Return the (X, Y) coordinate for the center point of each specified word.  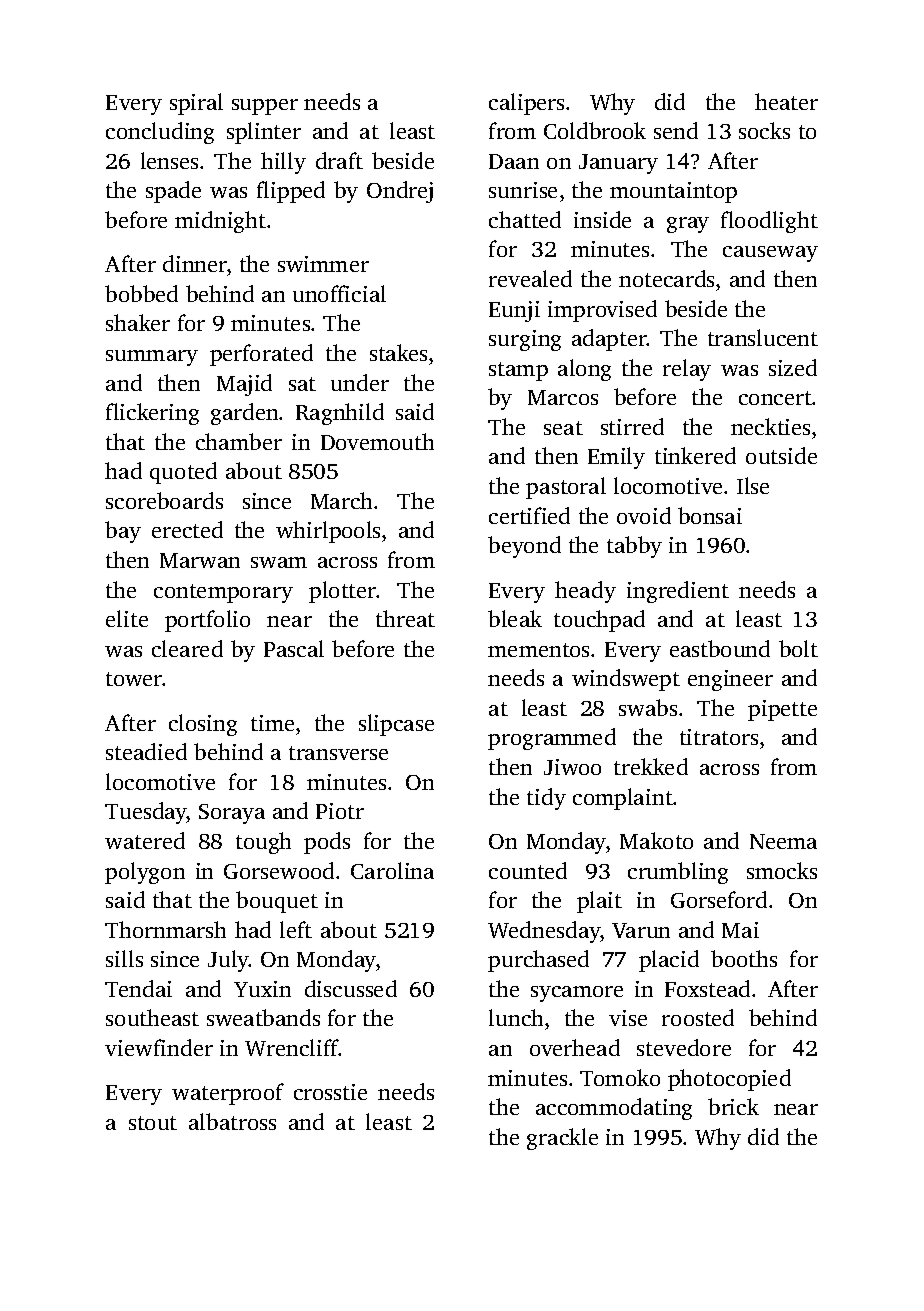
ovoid (644, 515)
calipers (526, 104)
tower (134, 679)
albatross (232, 1121)
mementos (538, 650)
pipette (782, 710)
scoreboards (164, 500)
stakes (398, 352)
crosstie (330, 1092)
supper (265, 107)
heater (786, 101)
